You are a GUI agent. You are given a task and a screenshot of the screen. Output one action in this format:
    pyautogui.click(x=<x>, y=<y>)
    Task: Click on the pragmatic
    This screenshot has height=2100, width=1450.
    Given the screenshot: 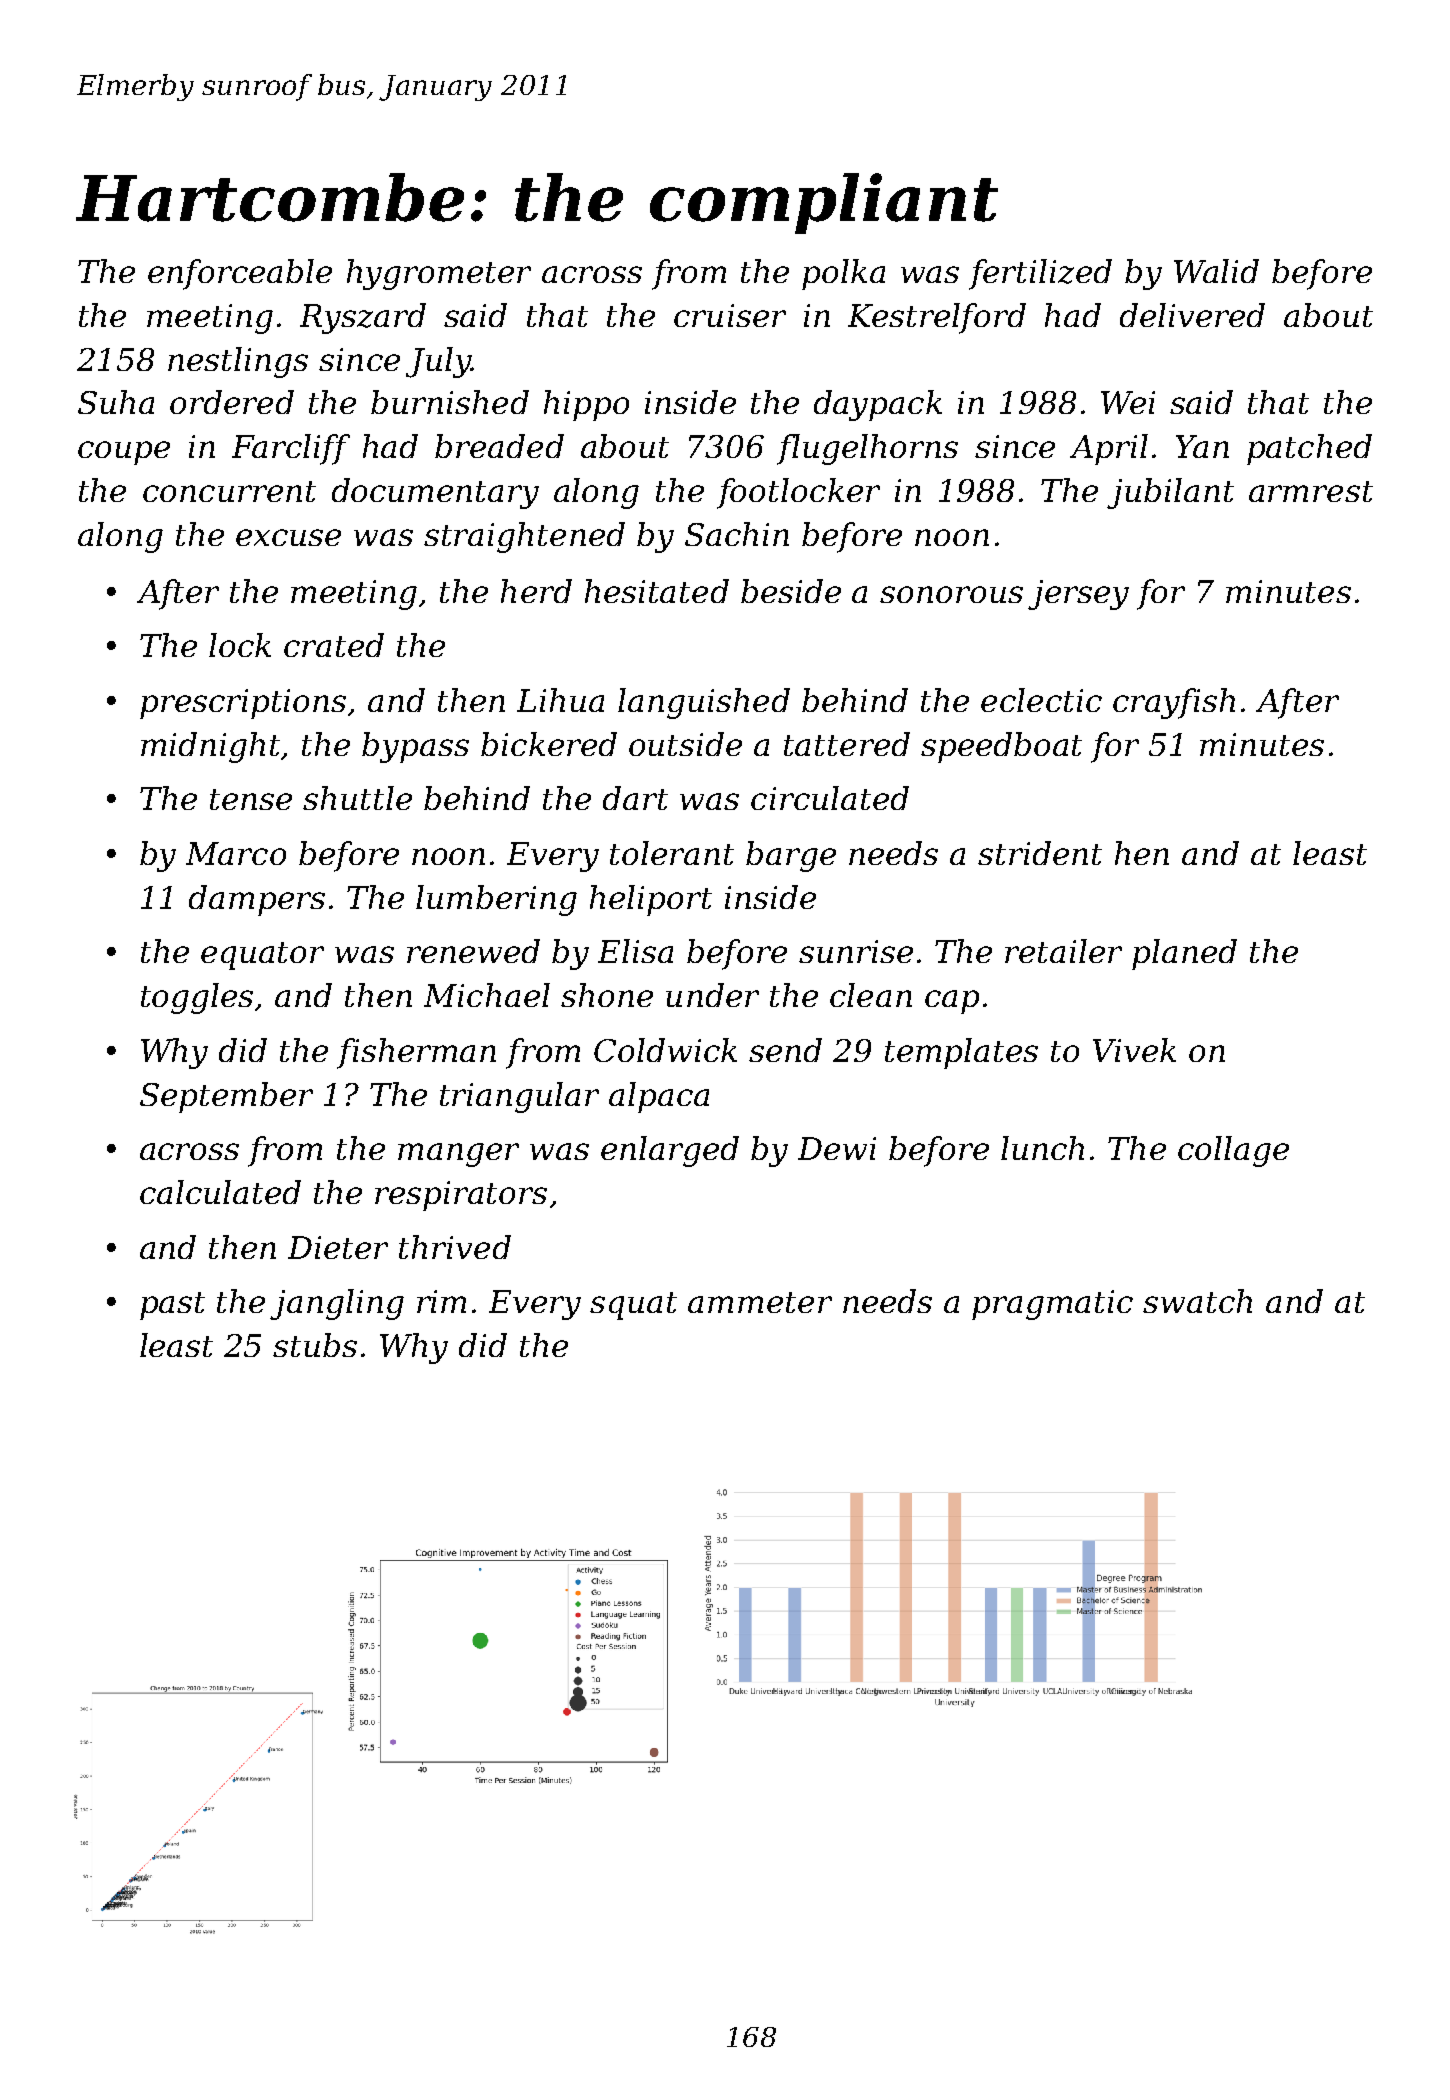 What is the action you would take?
    pyautogui.click(x=1052, y=1305)
